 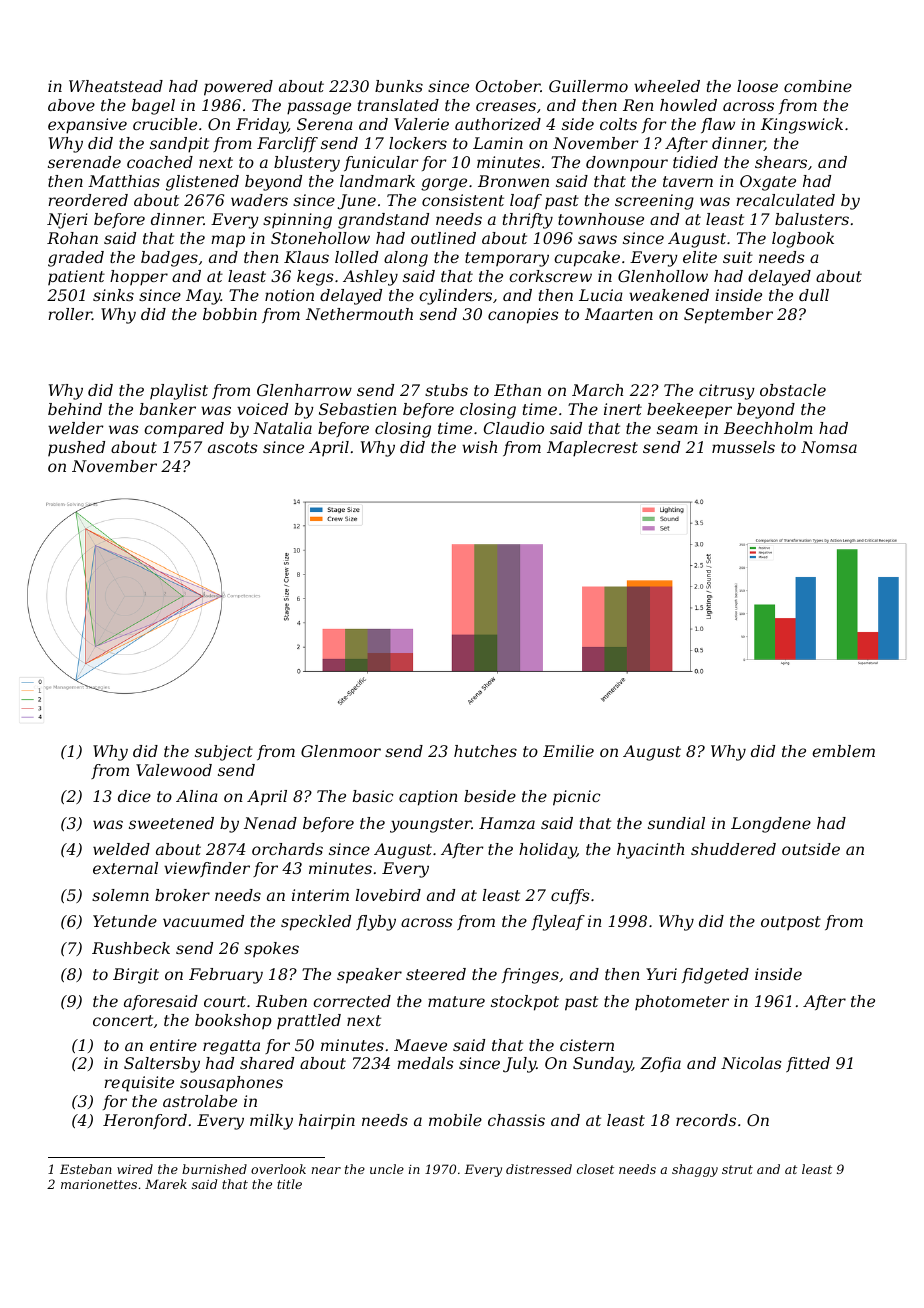 I want to click on passage, so click(x=319, y=108).
